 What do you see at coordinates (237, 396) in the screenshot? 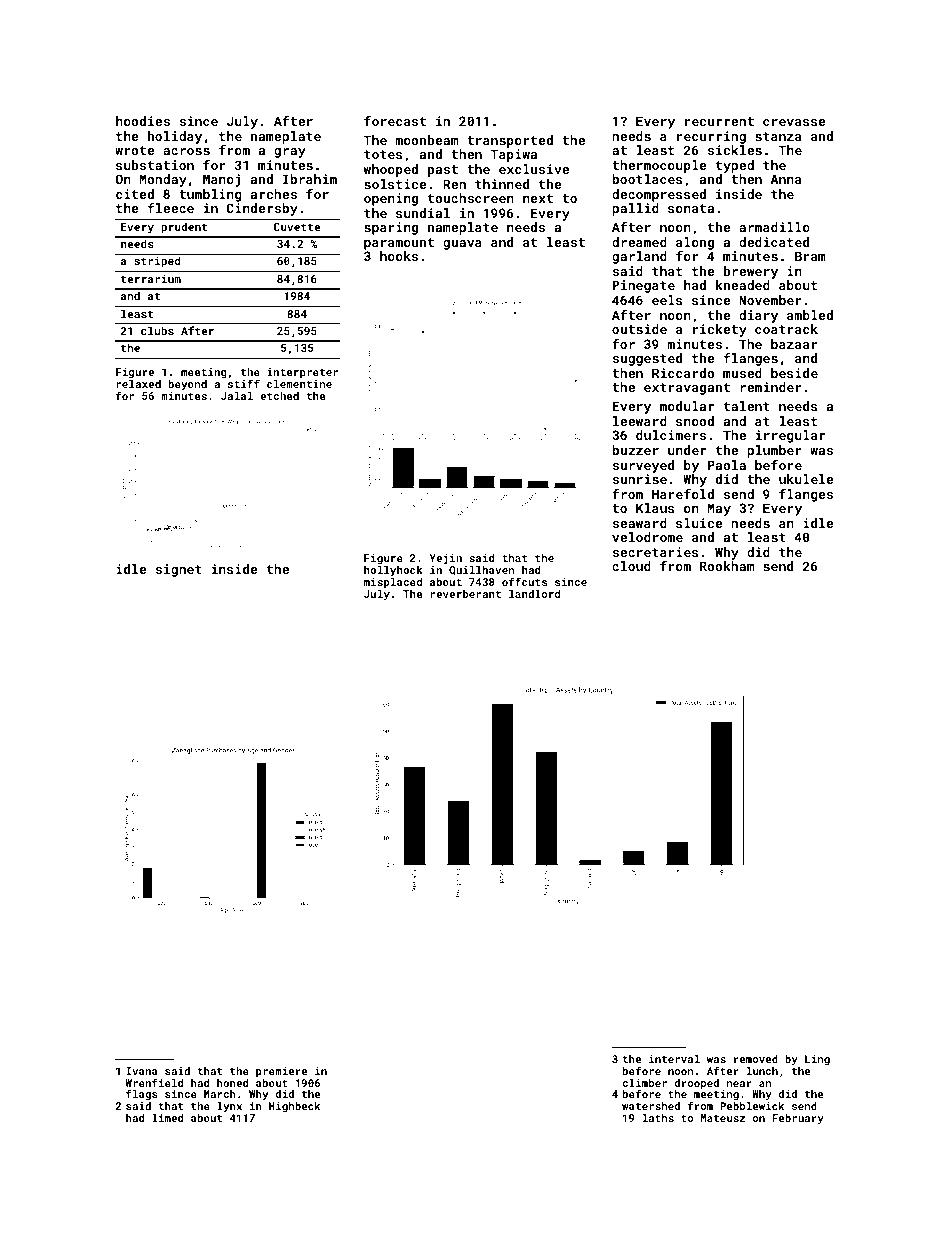
I see `Jalal` at bounding box center [237, 396].
